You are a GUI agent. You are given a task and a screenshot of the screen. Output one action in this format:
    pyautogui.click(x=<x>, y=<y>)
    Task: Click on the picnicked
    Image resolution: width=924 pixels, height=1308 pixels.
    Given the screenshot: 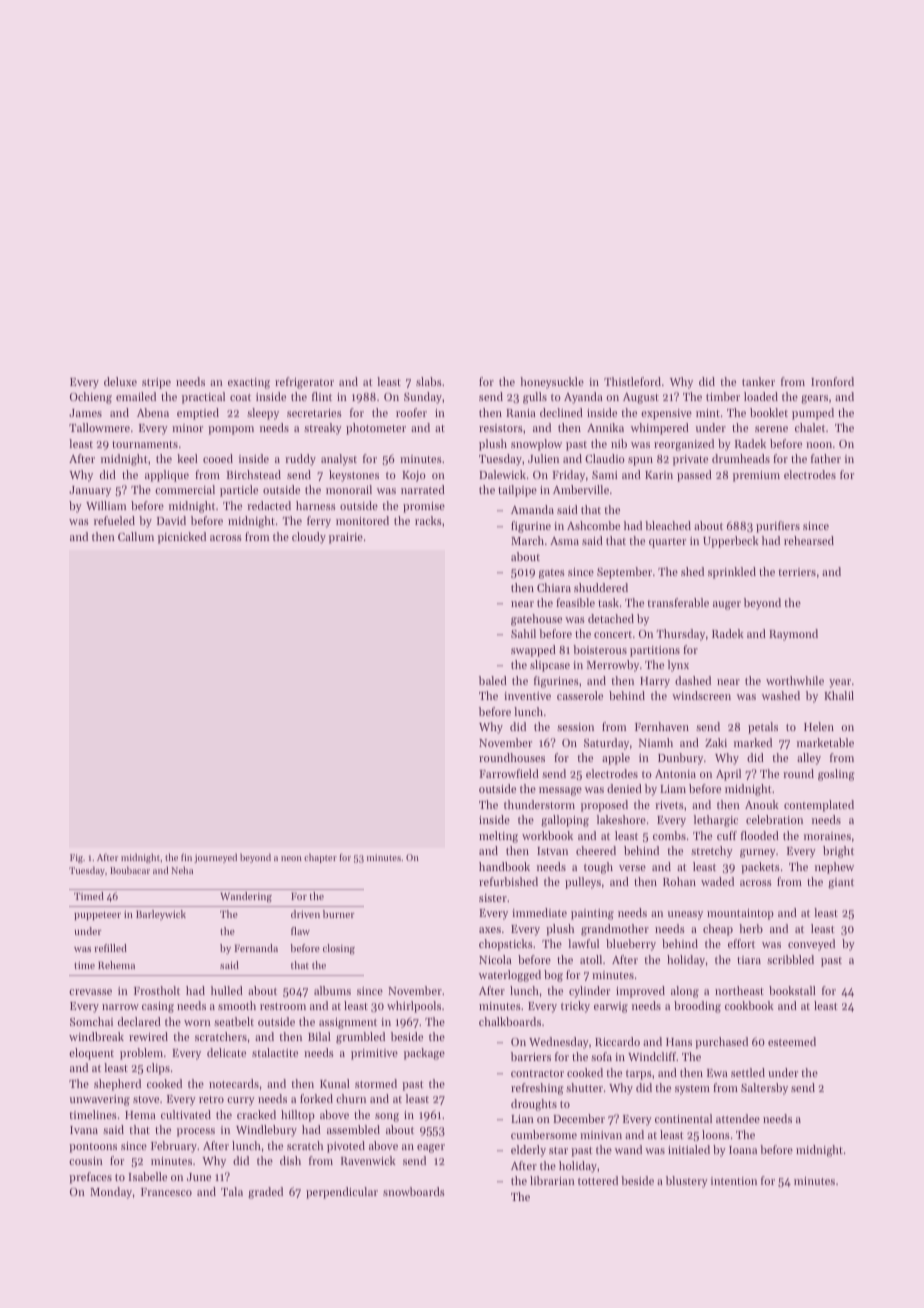 What is the action you would take?
    pyautogui.click(x=182, y=538)
